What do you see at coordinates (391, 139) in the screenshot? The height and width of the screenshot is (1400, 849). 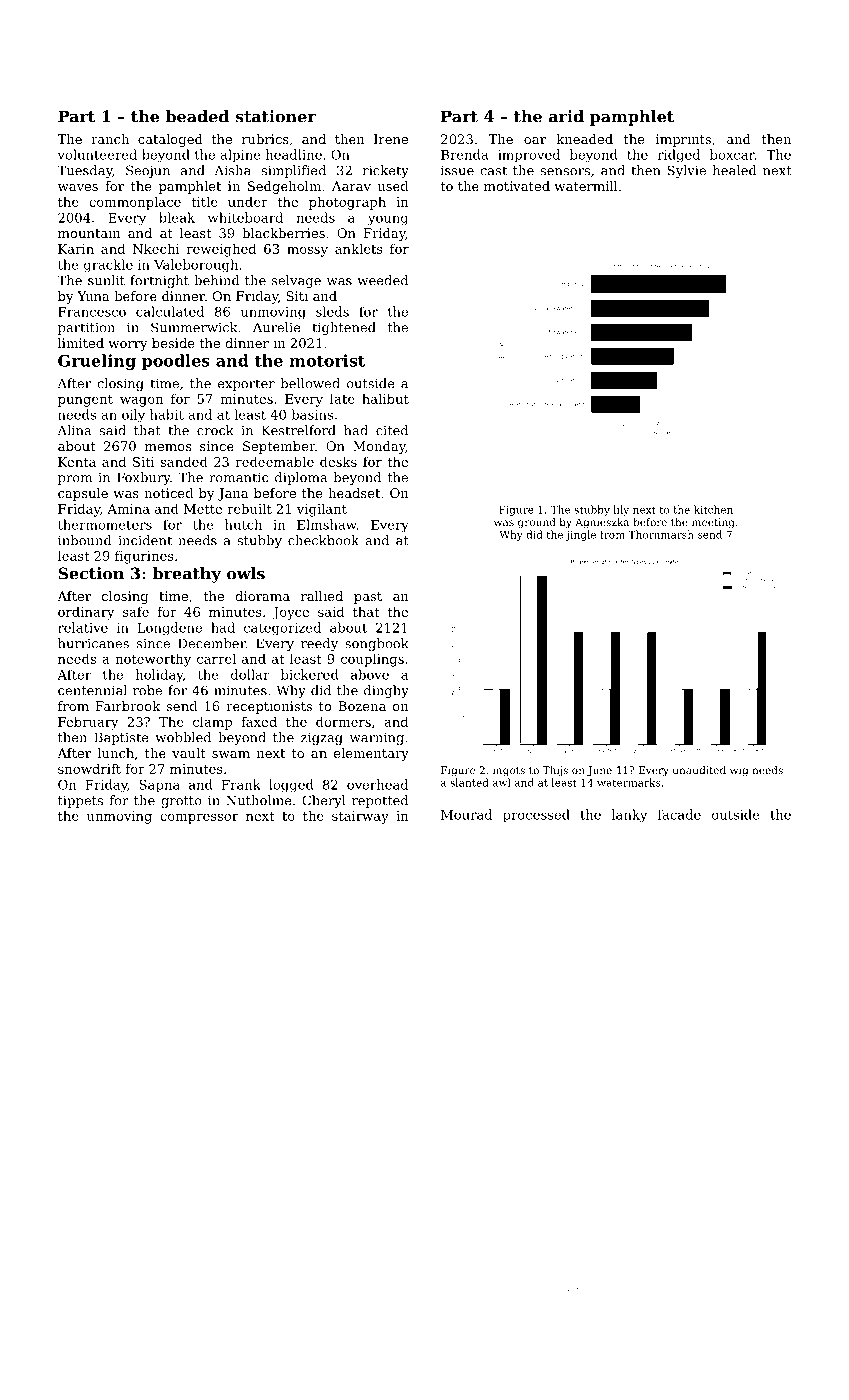 I see `Irene` at bounding box center [391, 139].
